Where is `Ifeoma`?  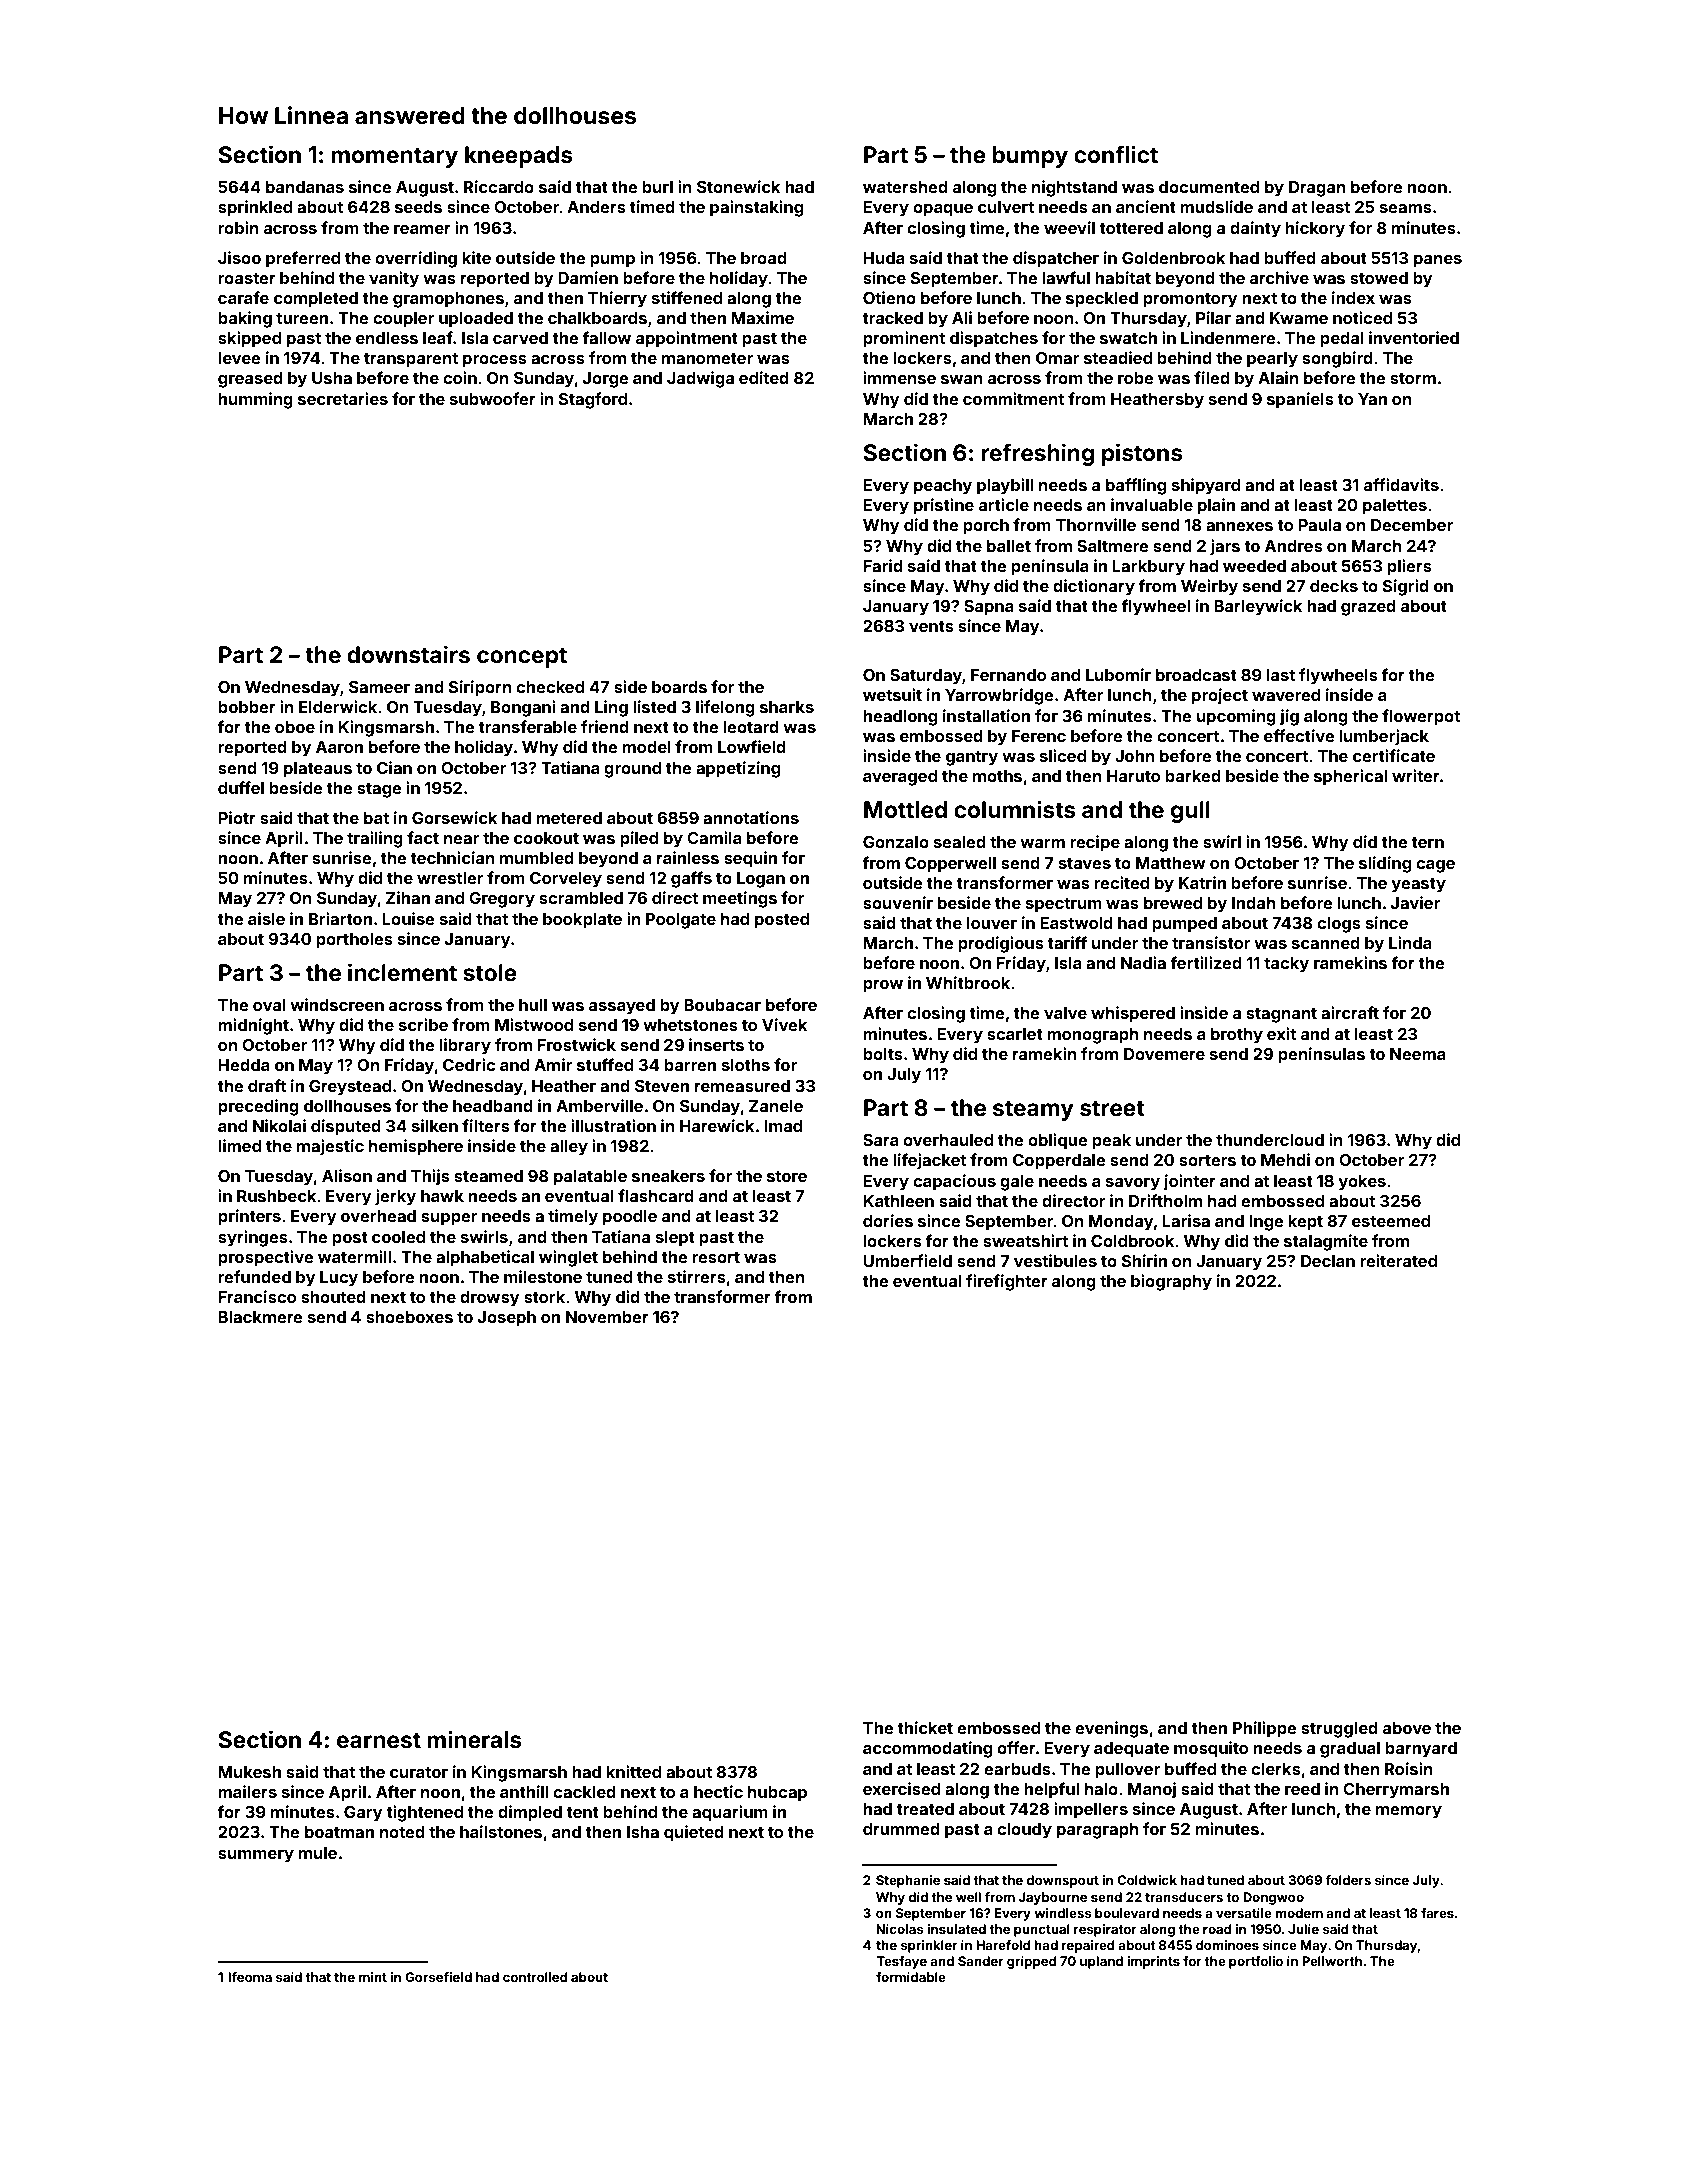
Ifeoma is located at coordinates (250, 1977).
